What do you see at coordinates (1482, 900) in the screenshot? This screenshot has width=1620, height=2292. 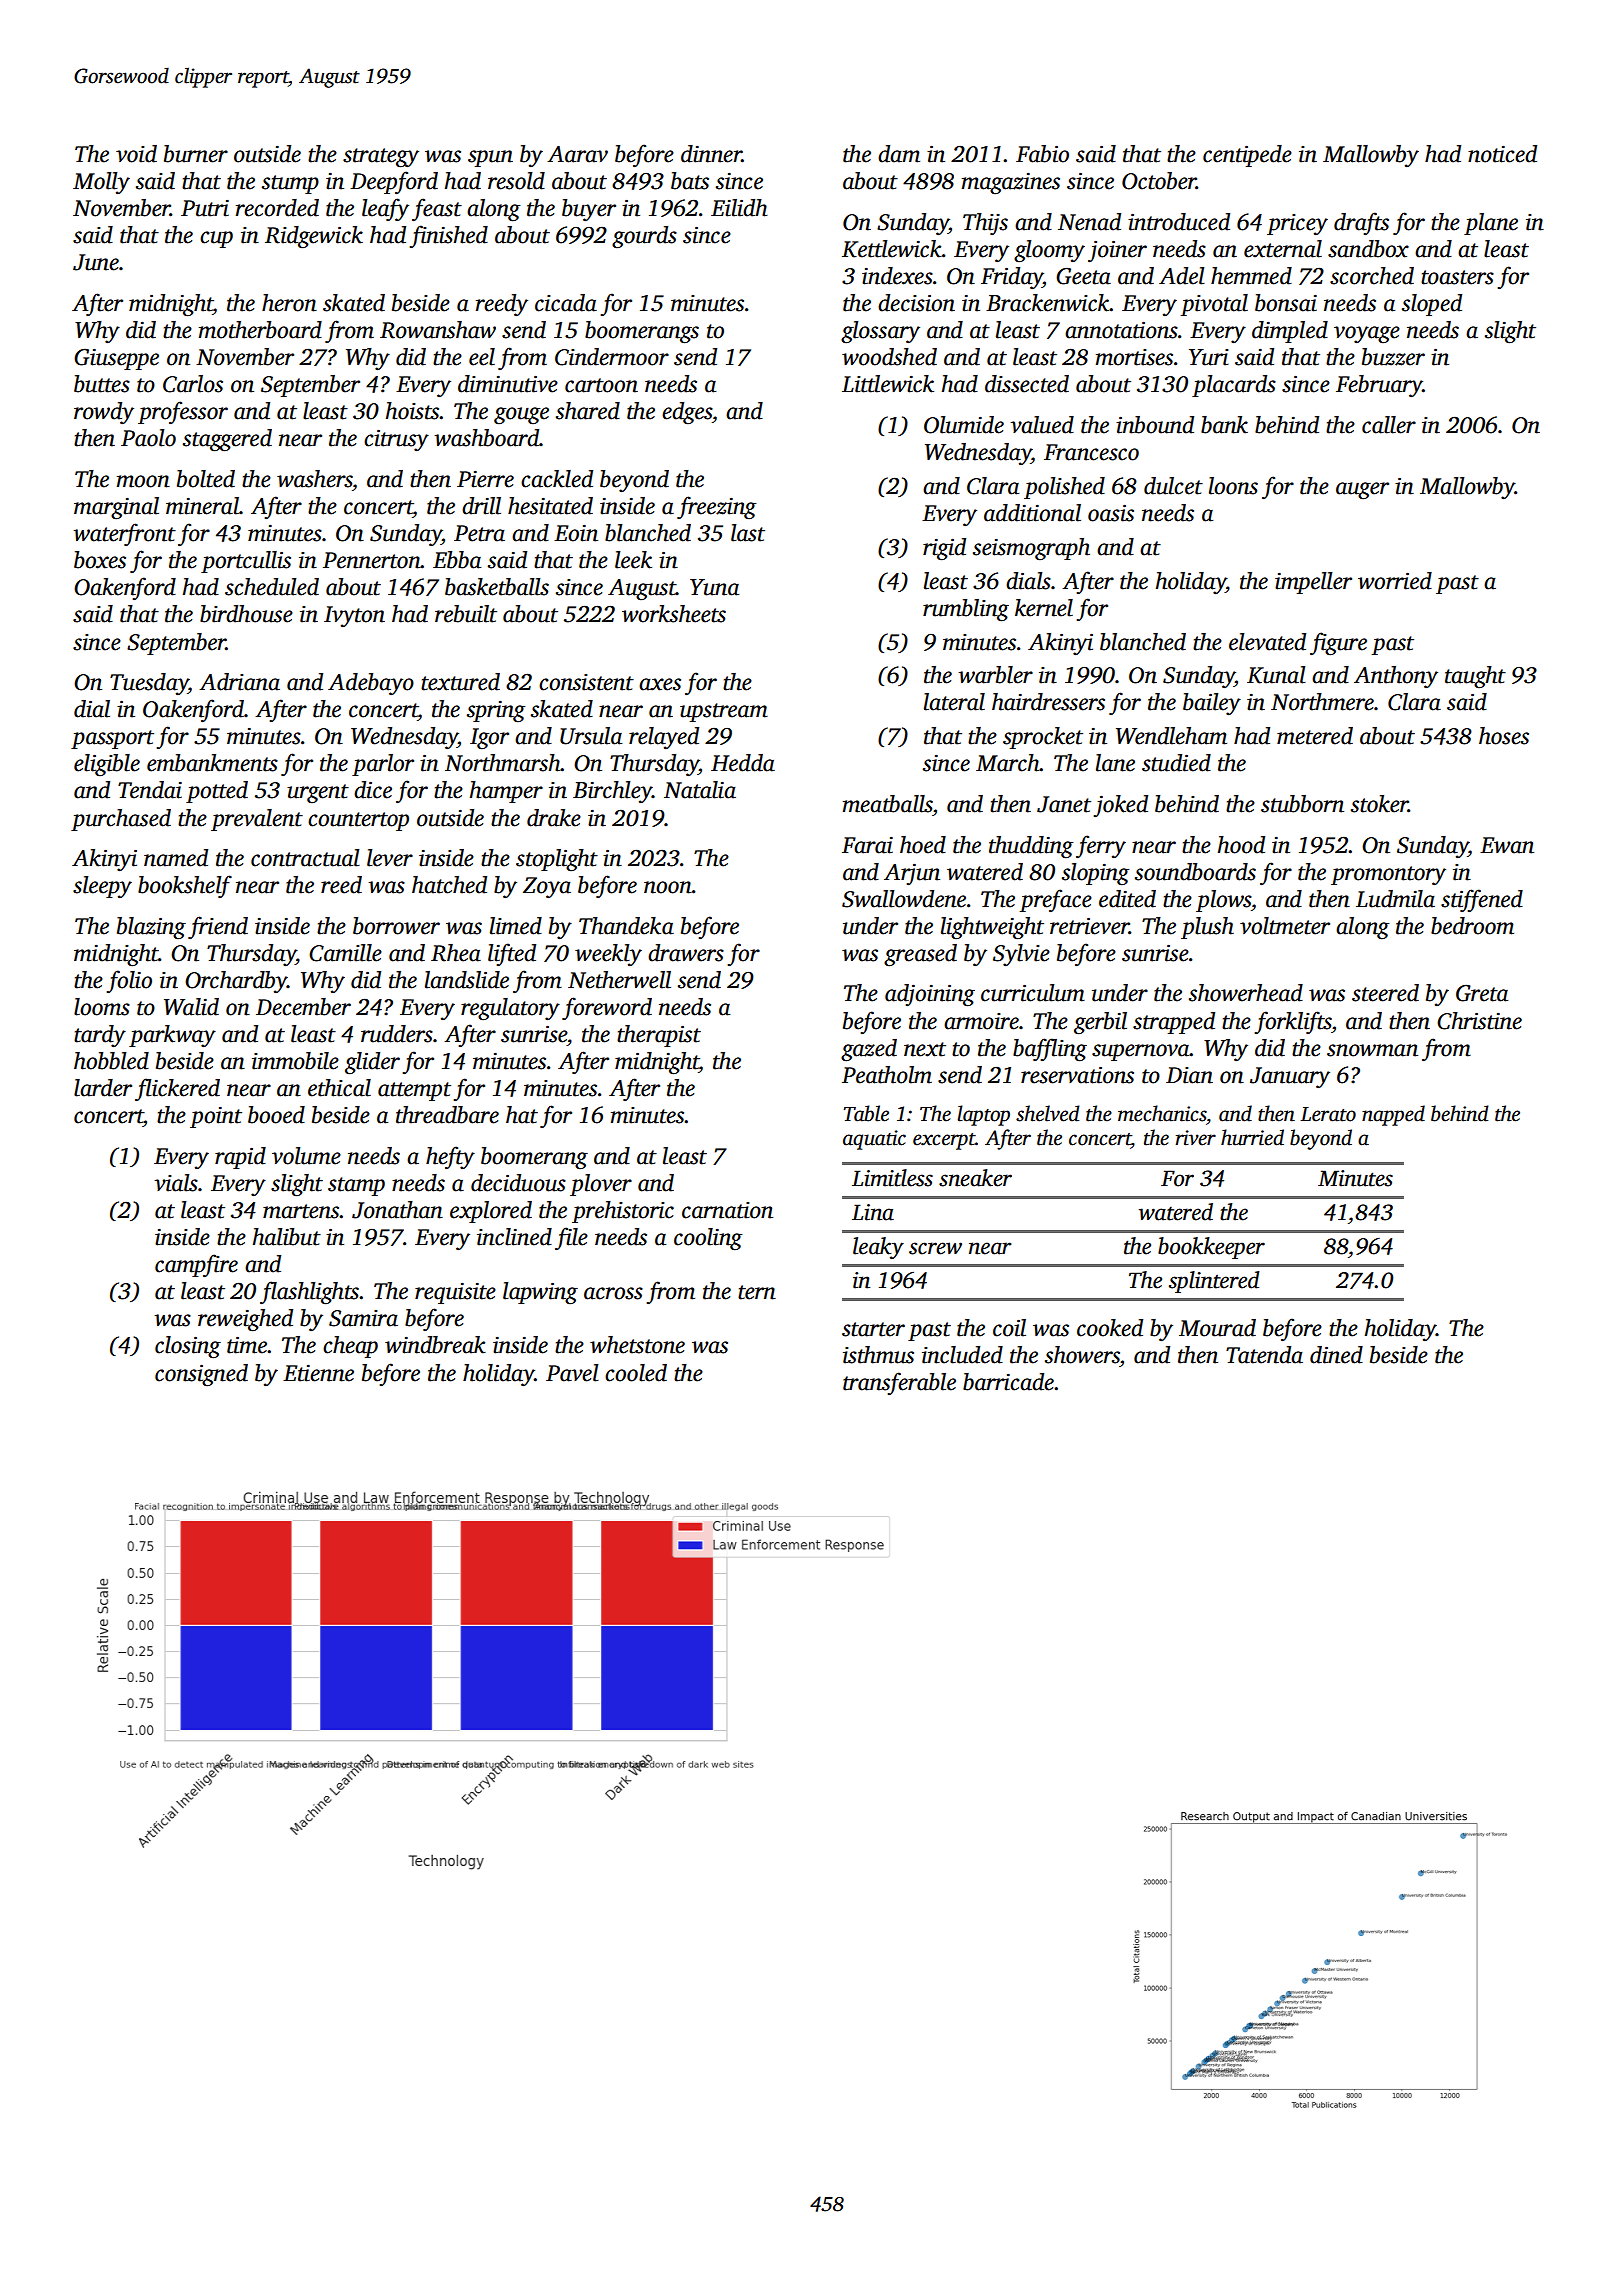 I see `stiffened` at bounding box center [1482, 900].
